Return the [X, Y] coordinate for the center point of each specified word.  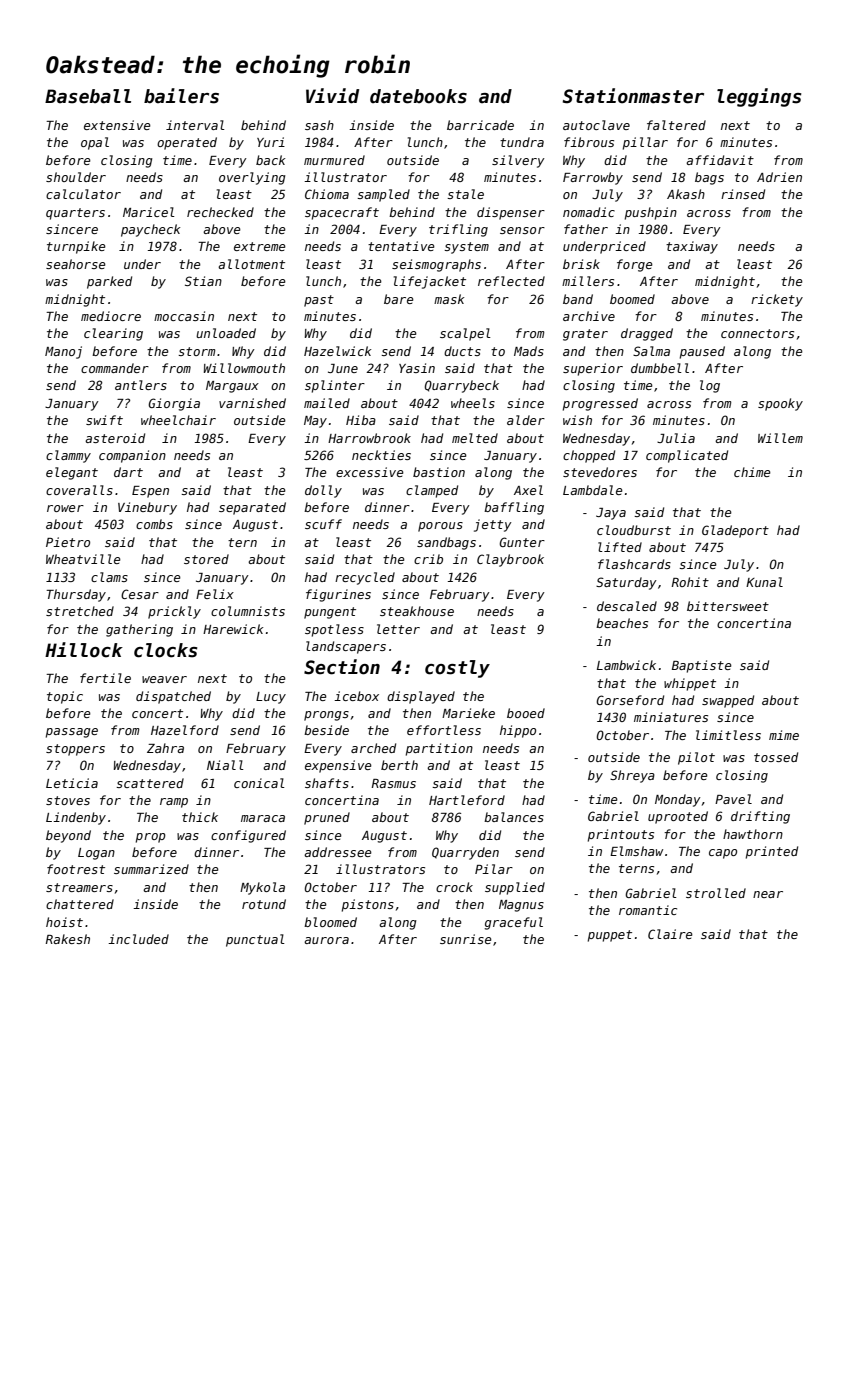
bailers [181, 96]
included [138, 939]
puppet [610, 936]
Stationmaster [633, 96]
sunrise [466, 939]
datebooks [418, 96]
